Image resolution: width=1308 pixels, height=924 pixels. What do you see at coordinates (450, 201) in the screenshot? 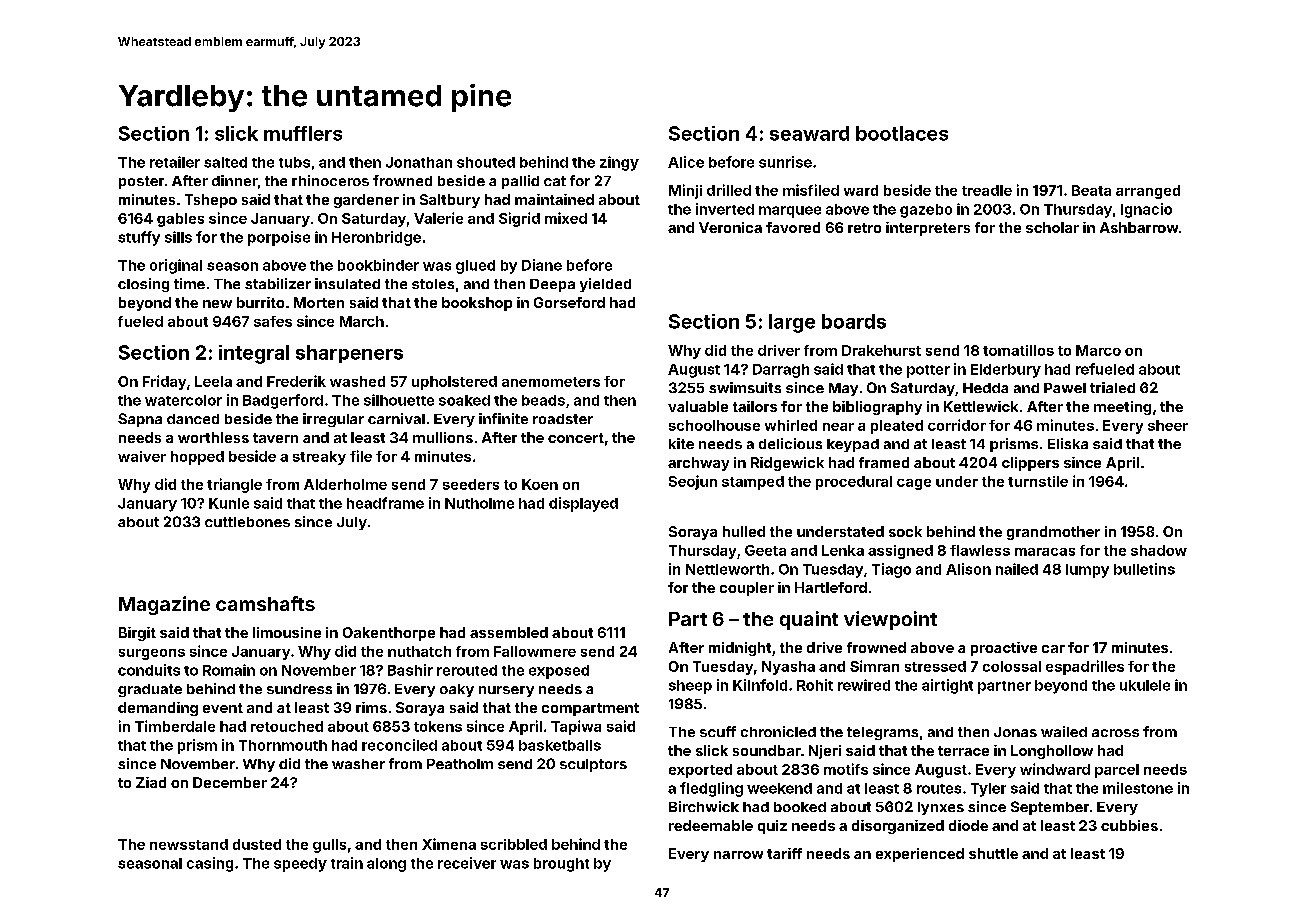
I see `Saltbury` at bounding box center [450, 201].
